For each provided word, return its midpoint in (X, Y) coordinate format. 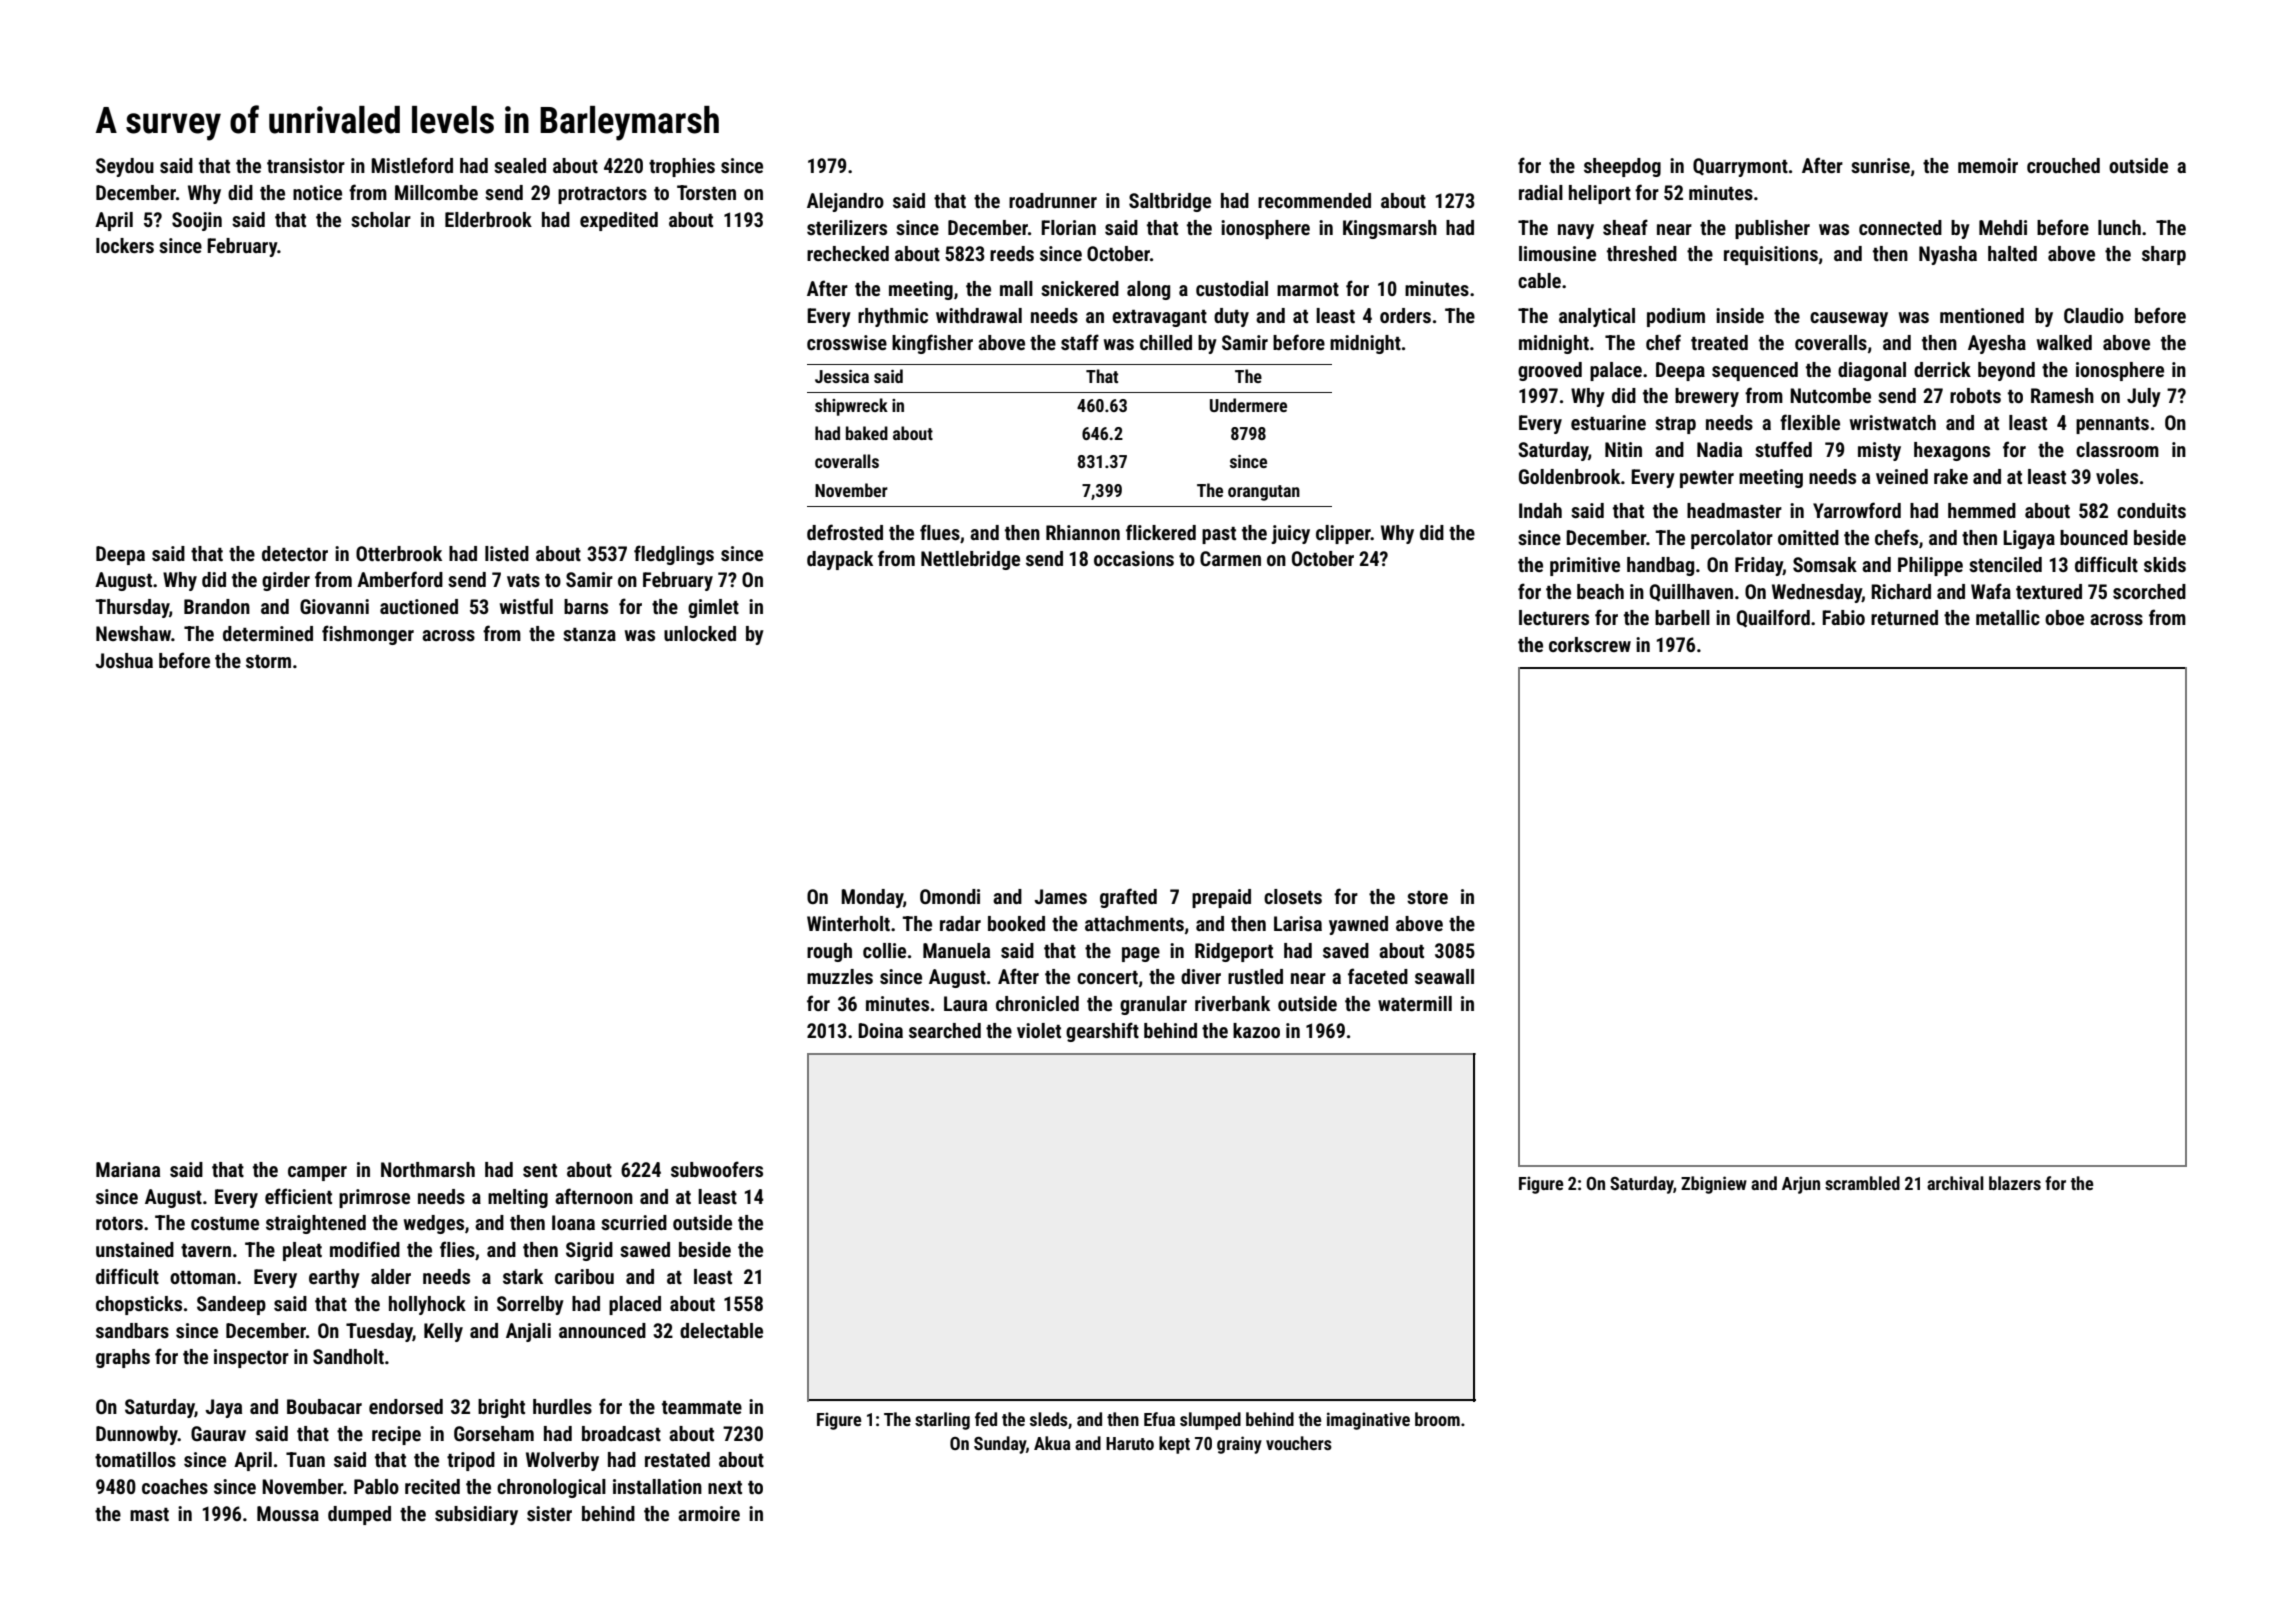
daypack (840, 560)
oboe (2064, 617)
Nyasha (1948, 255)
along (1148, 290)
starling (942, 1421)
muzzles (840, 976)
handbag (1660, 566)
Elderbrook (488, 219)
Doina (880, 1030)
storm (268, 661)
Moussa (288, 1513)
